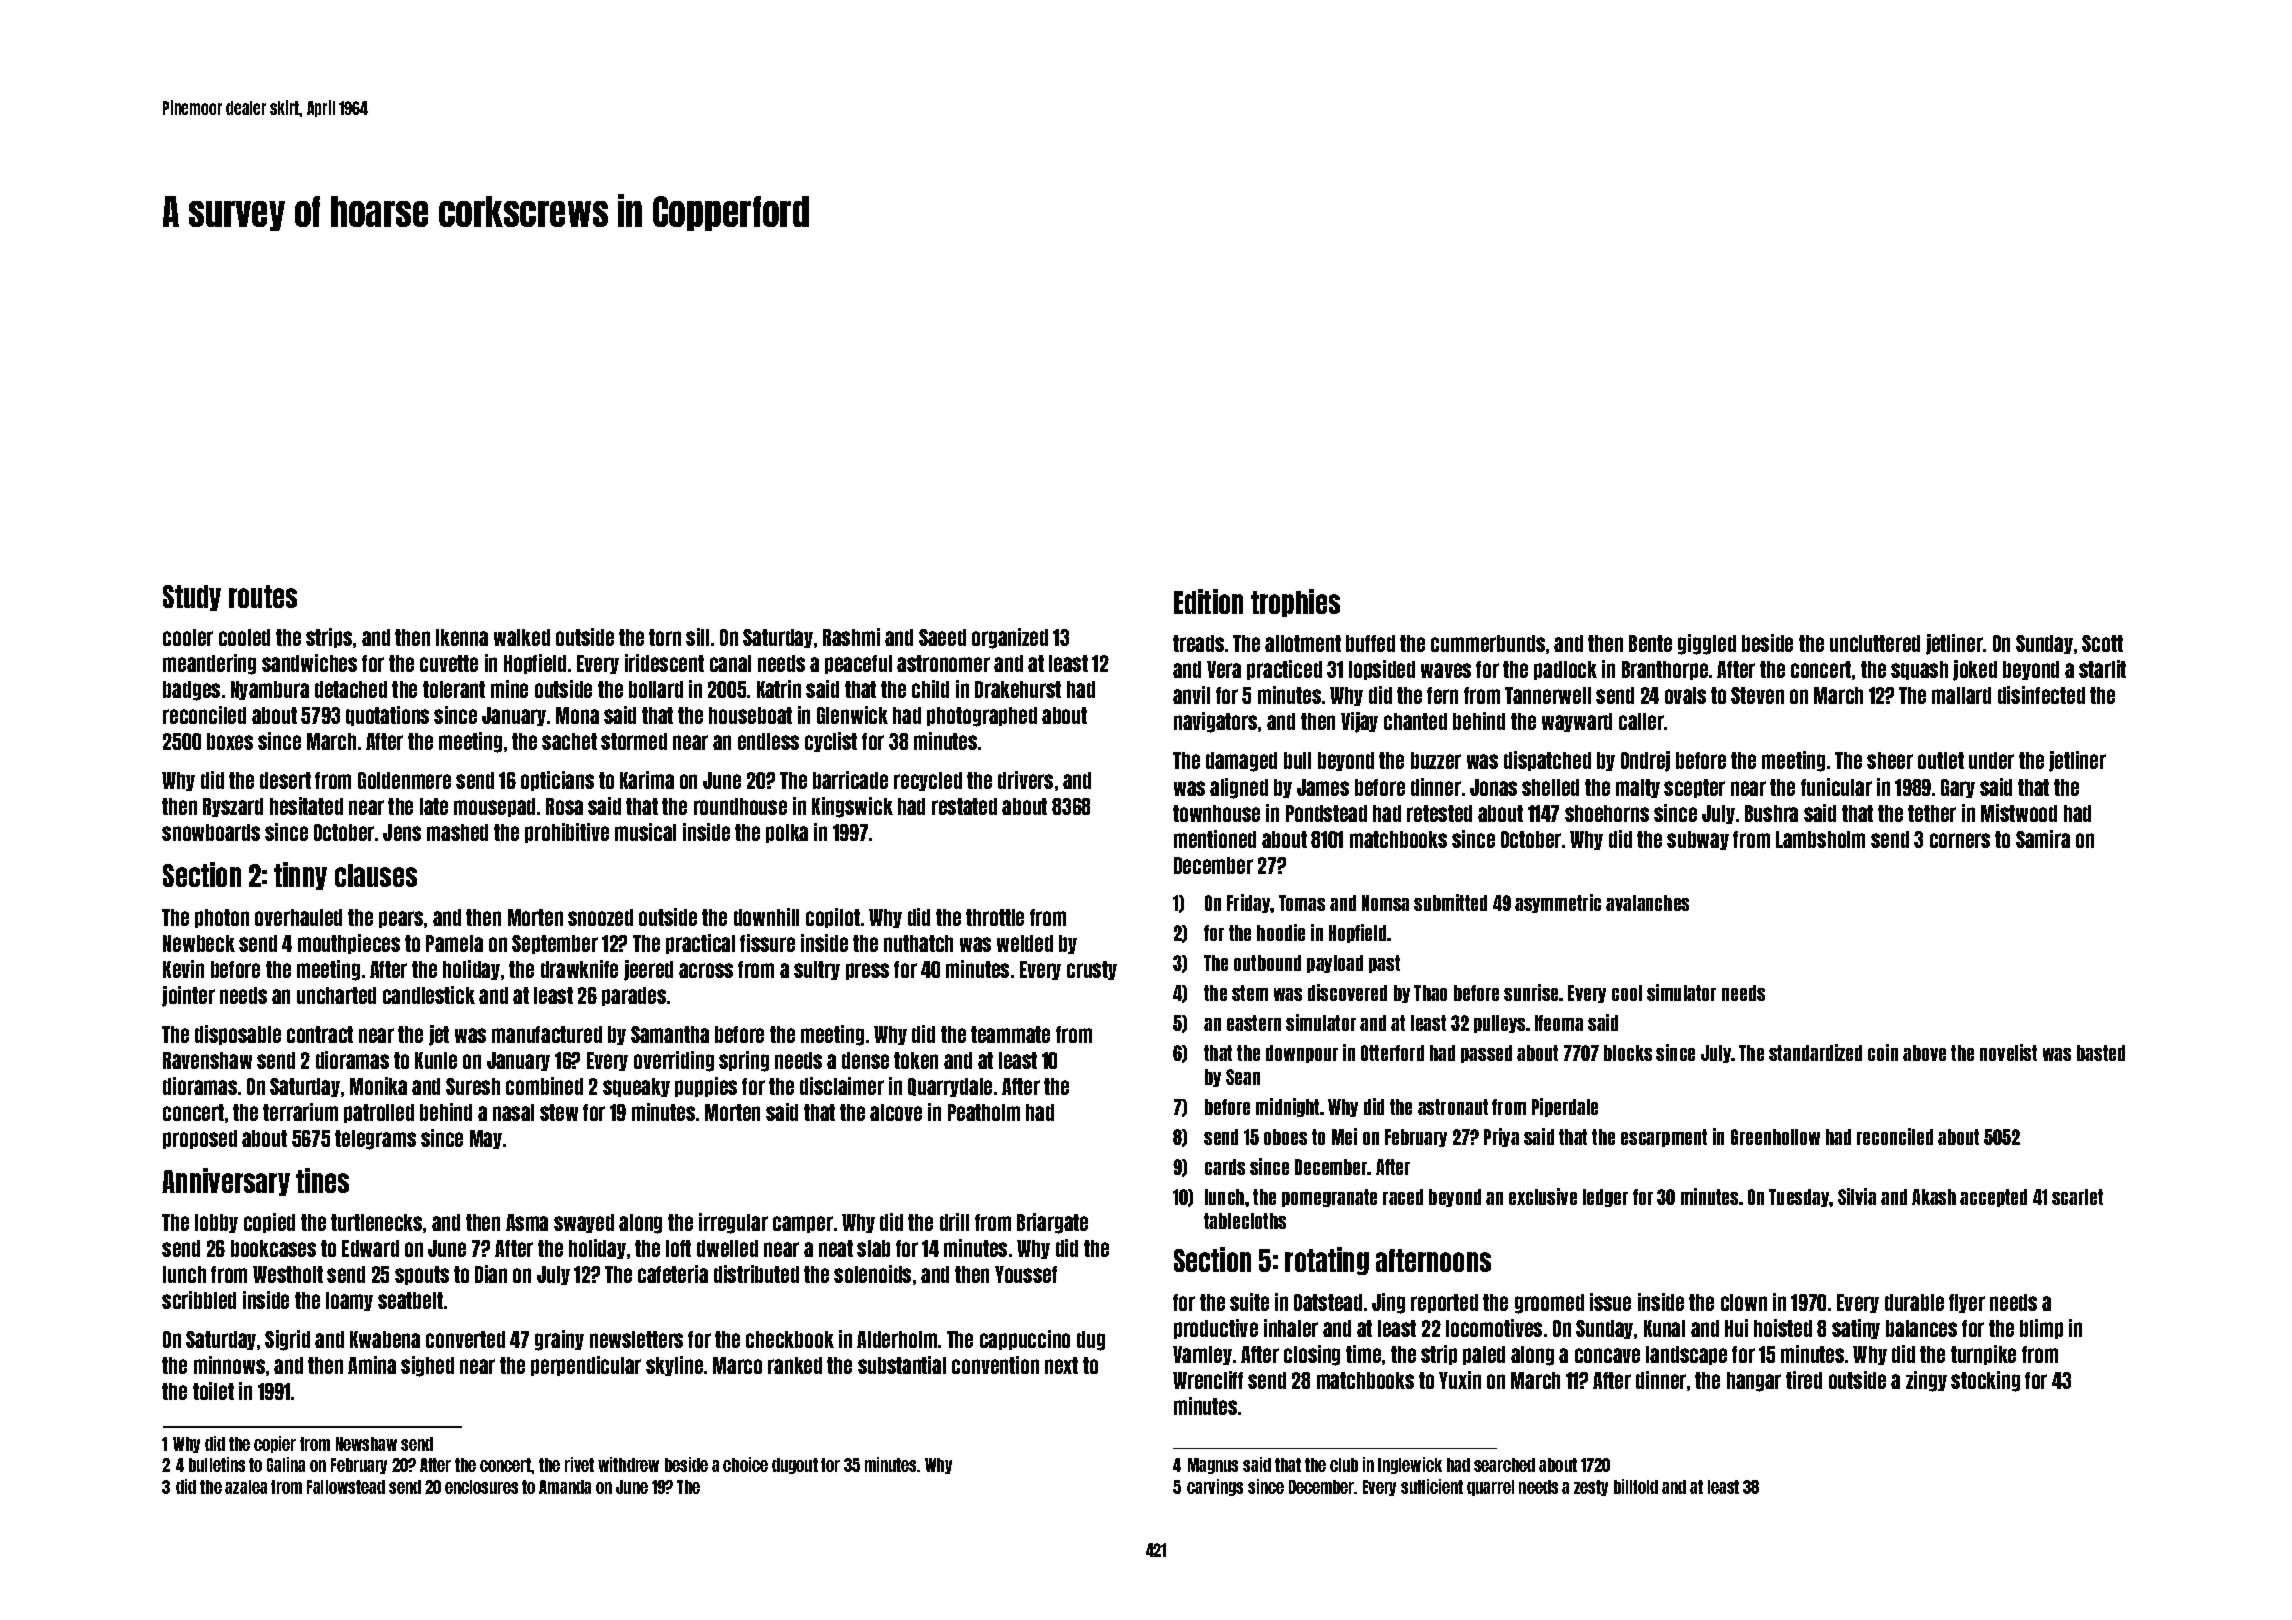  Describe the element at coordinates (320, 1034) in the image. I see `contract` at that location.
